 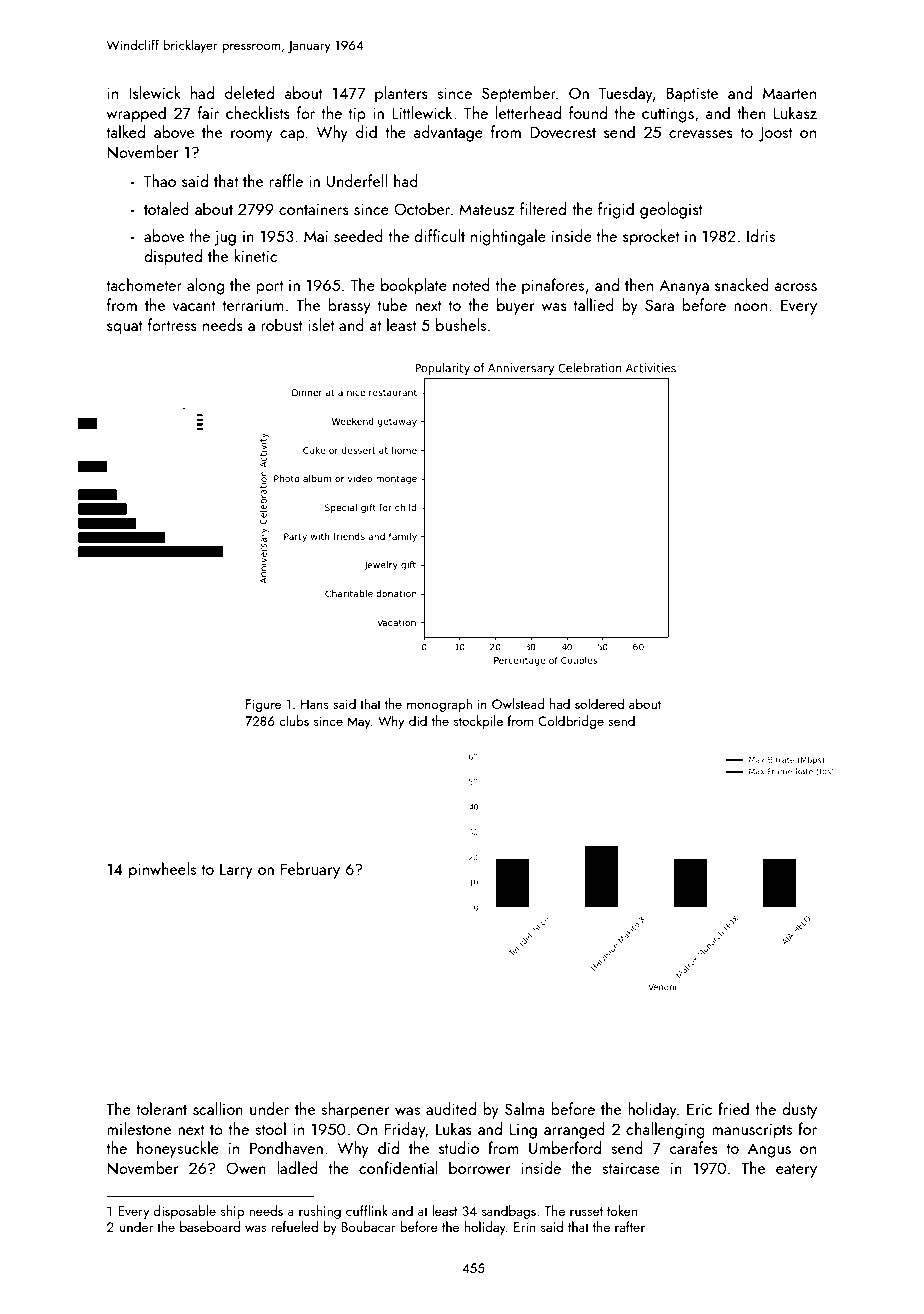 What do you see at coordinates (125, 131) in the page?
I see `talked` at bounding box center [125, 131].
